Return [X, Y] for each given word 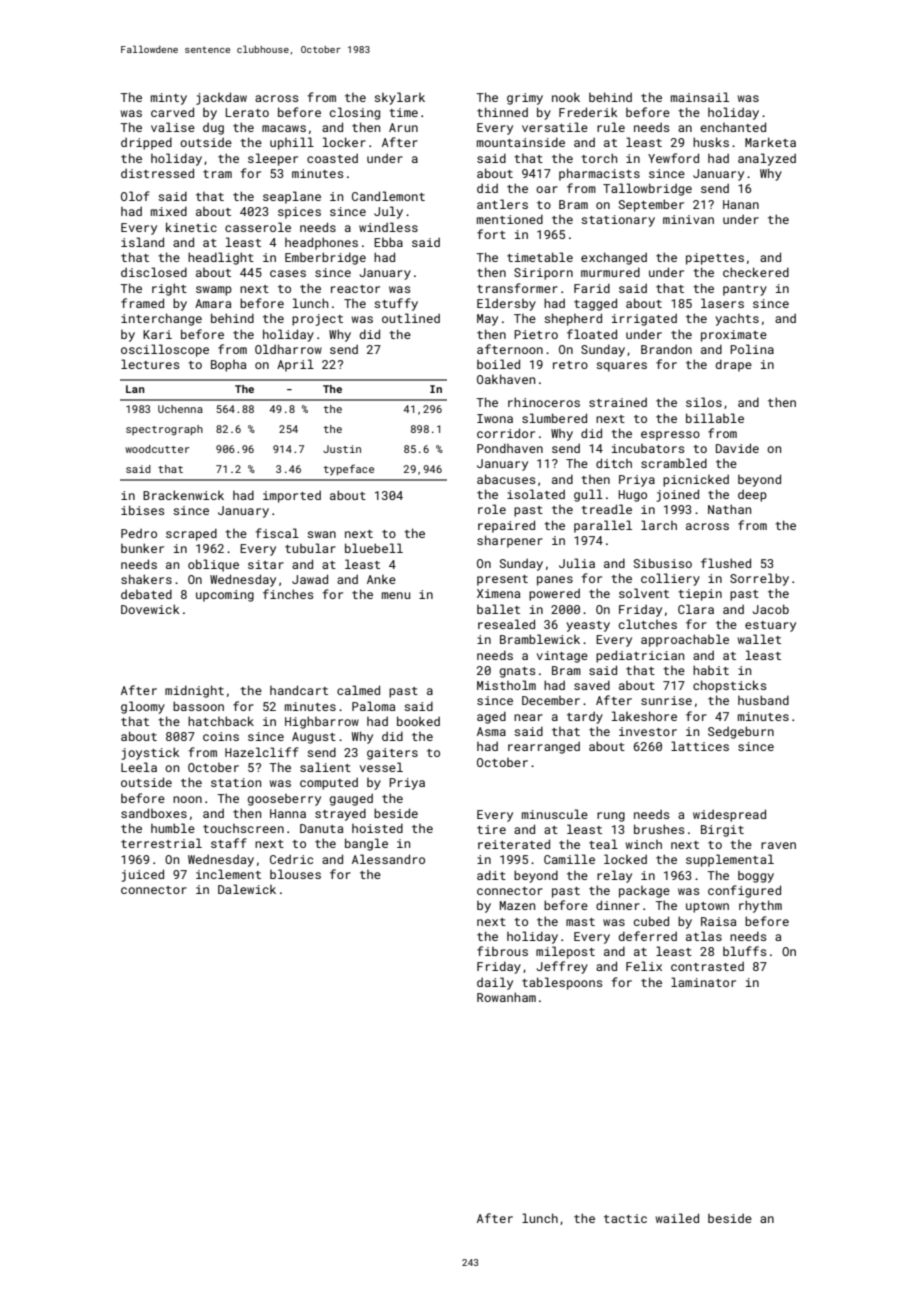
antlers [502, 204]
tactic [625, 1218]
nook [566, 97]
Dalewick [247, 889]
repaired [506, 526]
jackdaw [221, 98]
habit [711, 670]
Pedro [139, 533]
